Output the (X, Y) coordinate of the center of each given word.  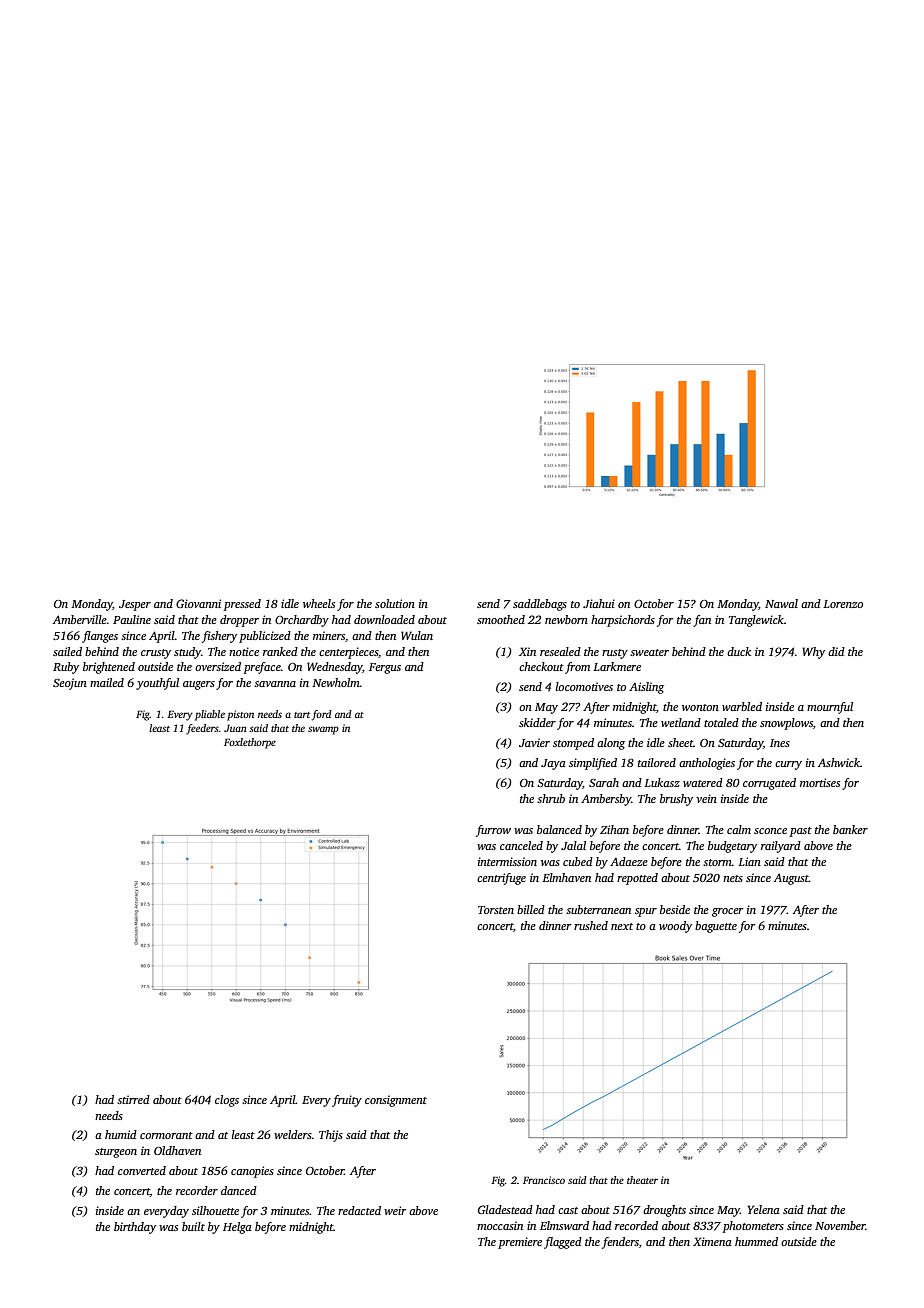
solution (395, 603)
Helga (237, 1228)
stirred (133, 1099)
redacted (359, 1210)
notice (244, 651)
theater (642, 1180)
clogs (227, 1101)
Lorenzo (843, 604)
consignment (396, 1101)
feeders (202, 729)
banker (850, 829)
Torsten (496, 910)
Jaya (553, 764)
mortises (820, 782)
